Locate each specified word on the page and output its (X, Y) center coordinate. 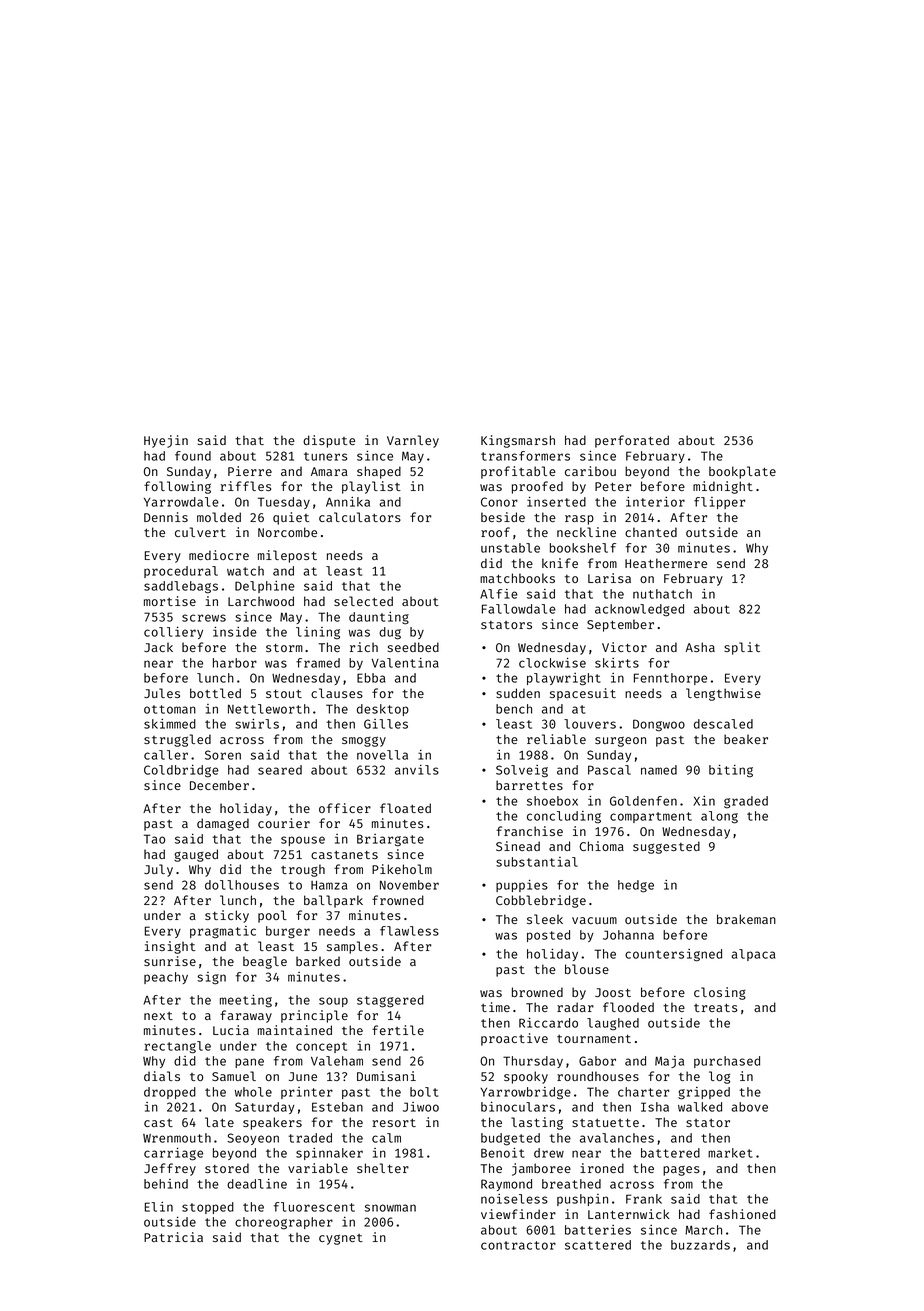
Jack (158, 647)
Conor (499, 502)
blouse (587, 969)
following (177, 487)
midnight (723, 487)
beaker (746, 739)
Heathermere (666, 563)
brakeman (746, 919)
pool (272, 916)
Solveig (522, 771)
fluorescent (314, 1207)
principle (314, 1016)
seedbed (413, 647)
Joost (613, 992)
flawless (409, 931)
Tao (154, 839)
